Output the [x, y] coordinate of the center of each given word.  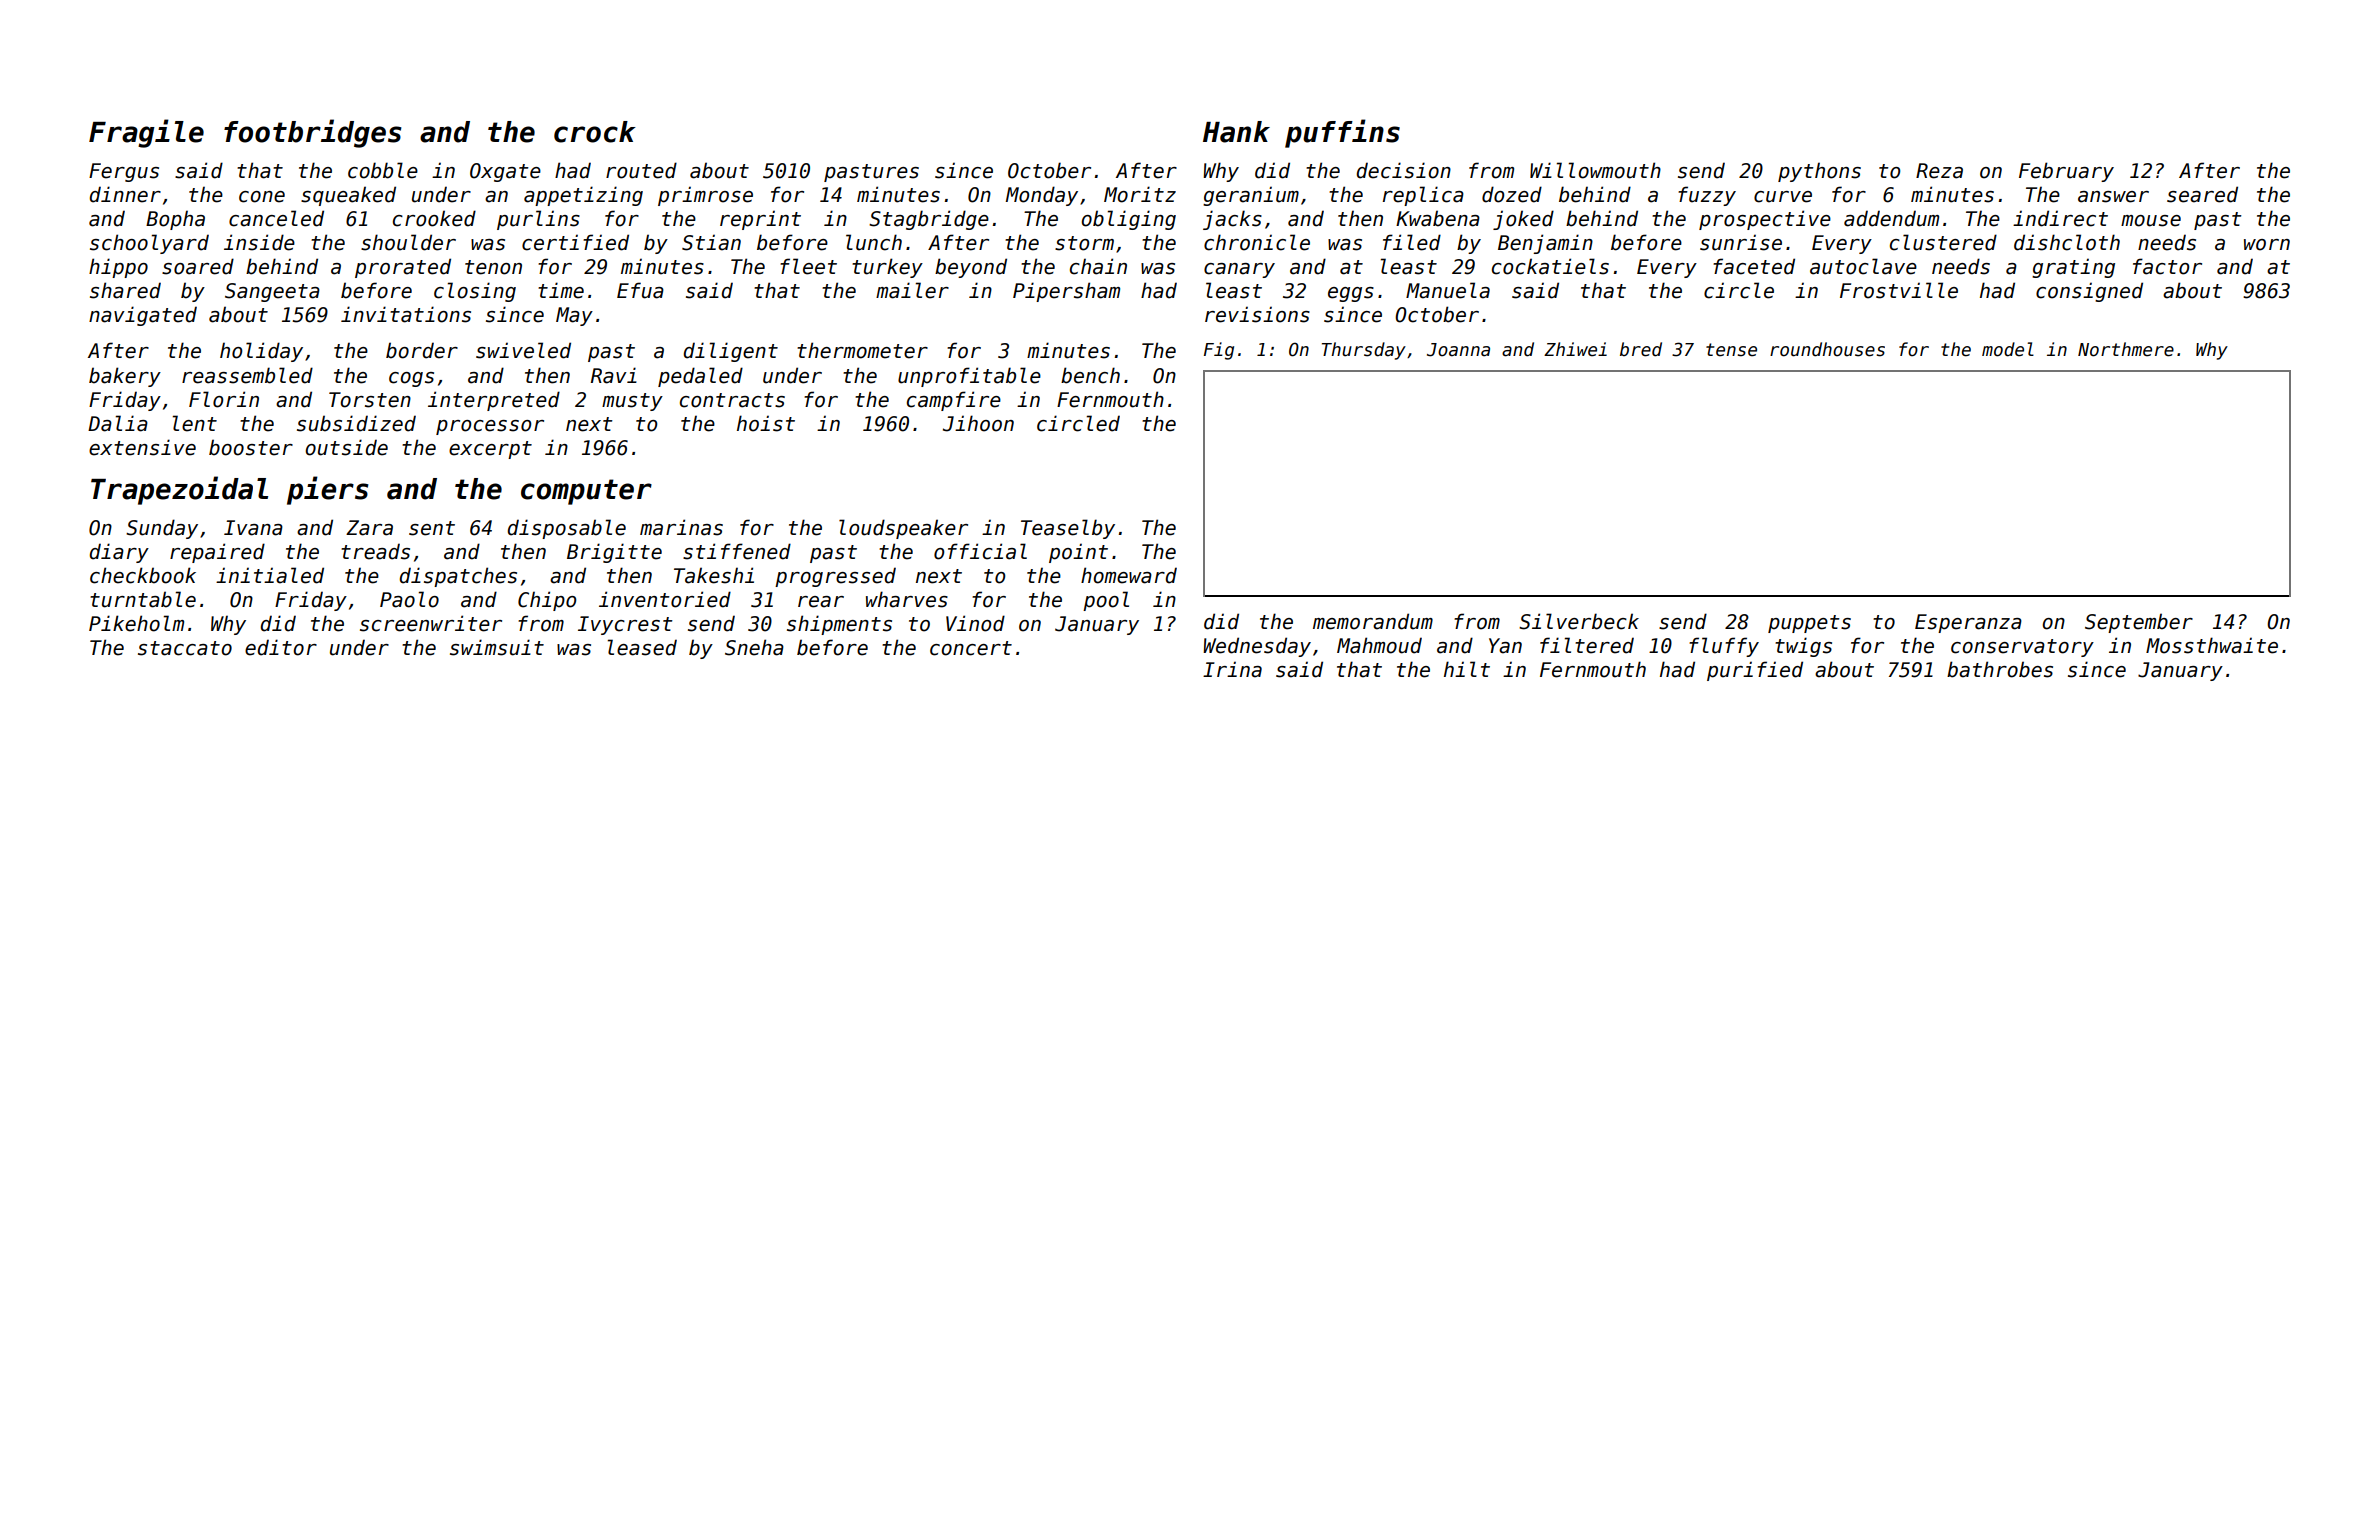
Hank [1236, 132]
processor [490, 427]
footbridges [312, 133]
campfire [954, 401]
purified [1755, 671]
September [2139, 623]
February [2066, 172]
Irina [1232, 669]
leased [642, 647]
